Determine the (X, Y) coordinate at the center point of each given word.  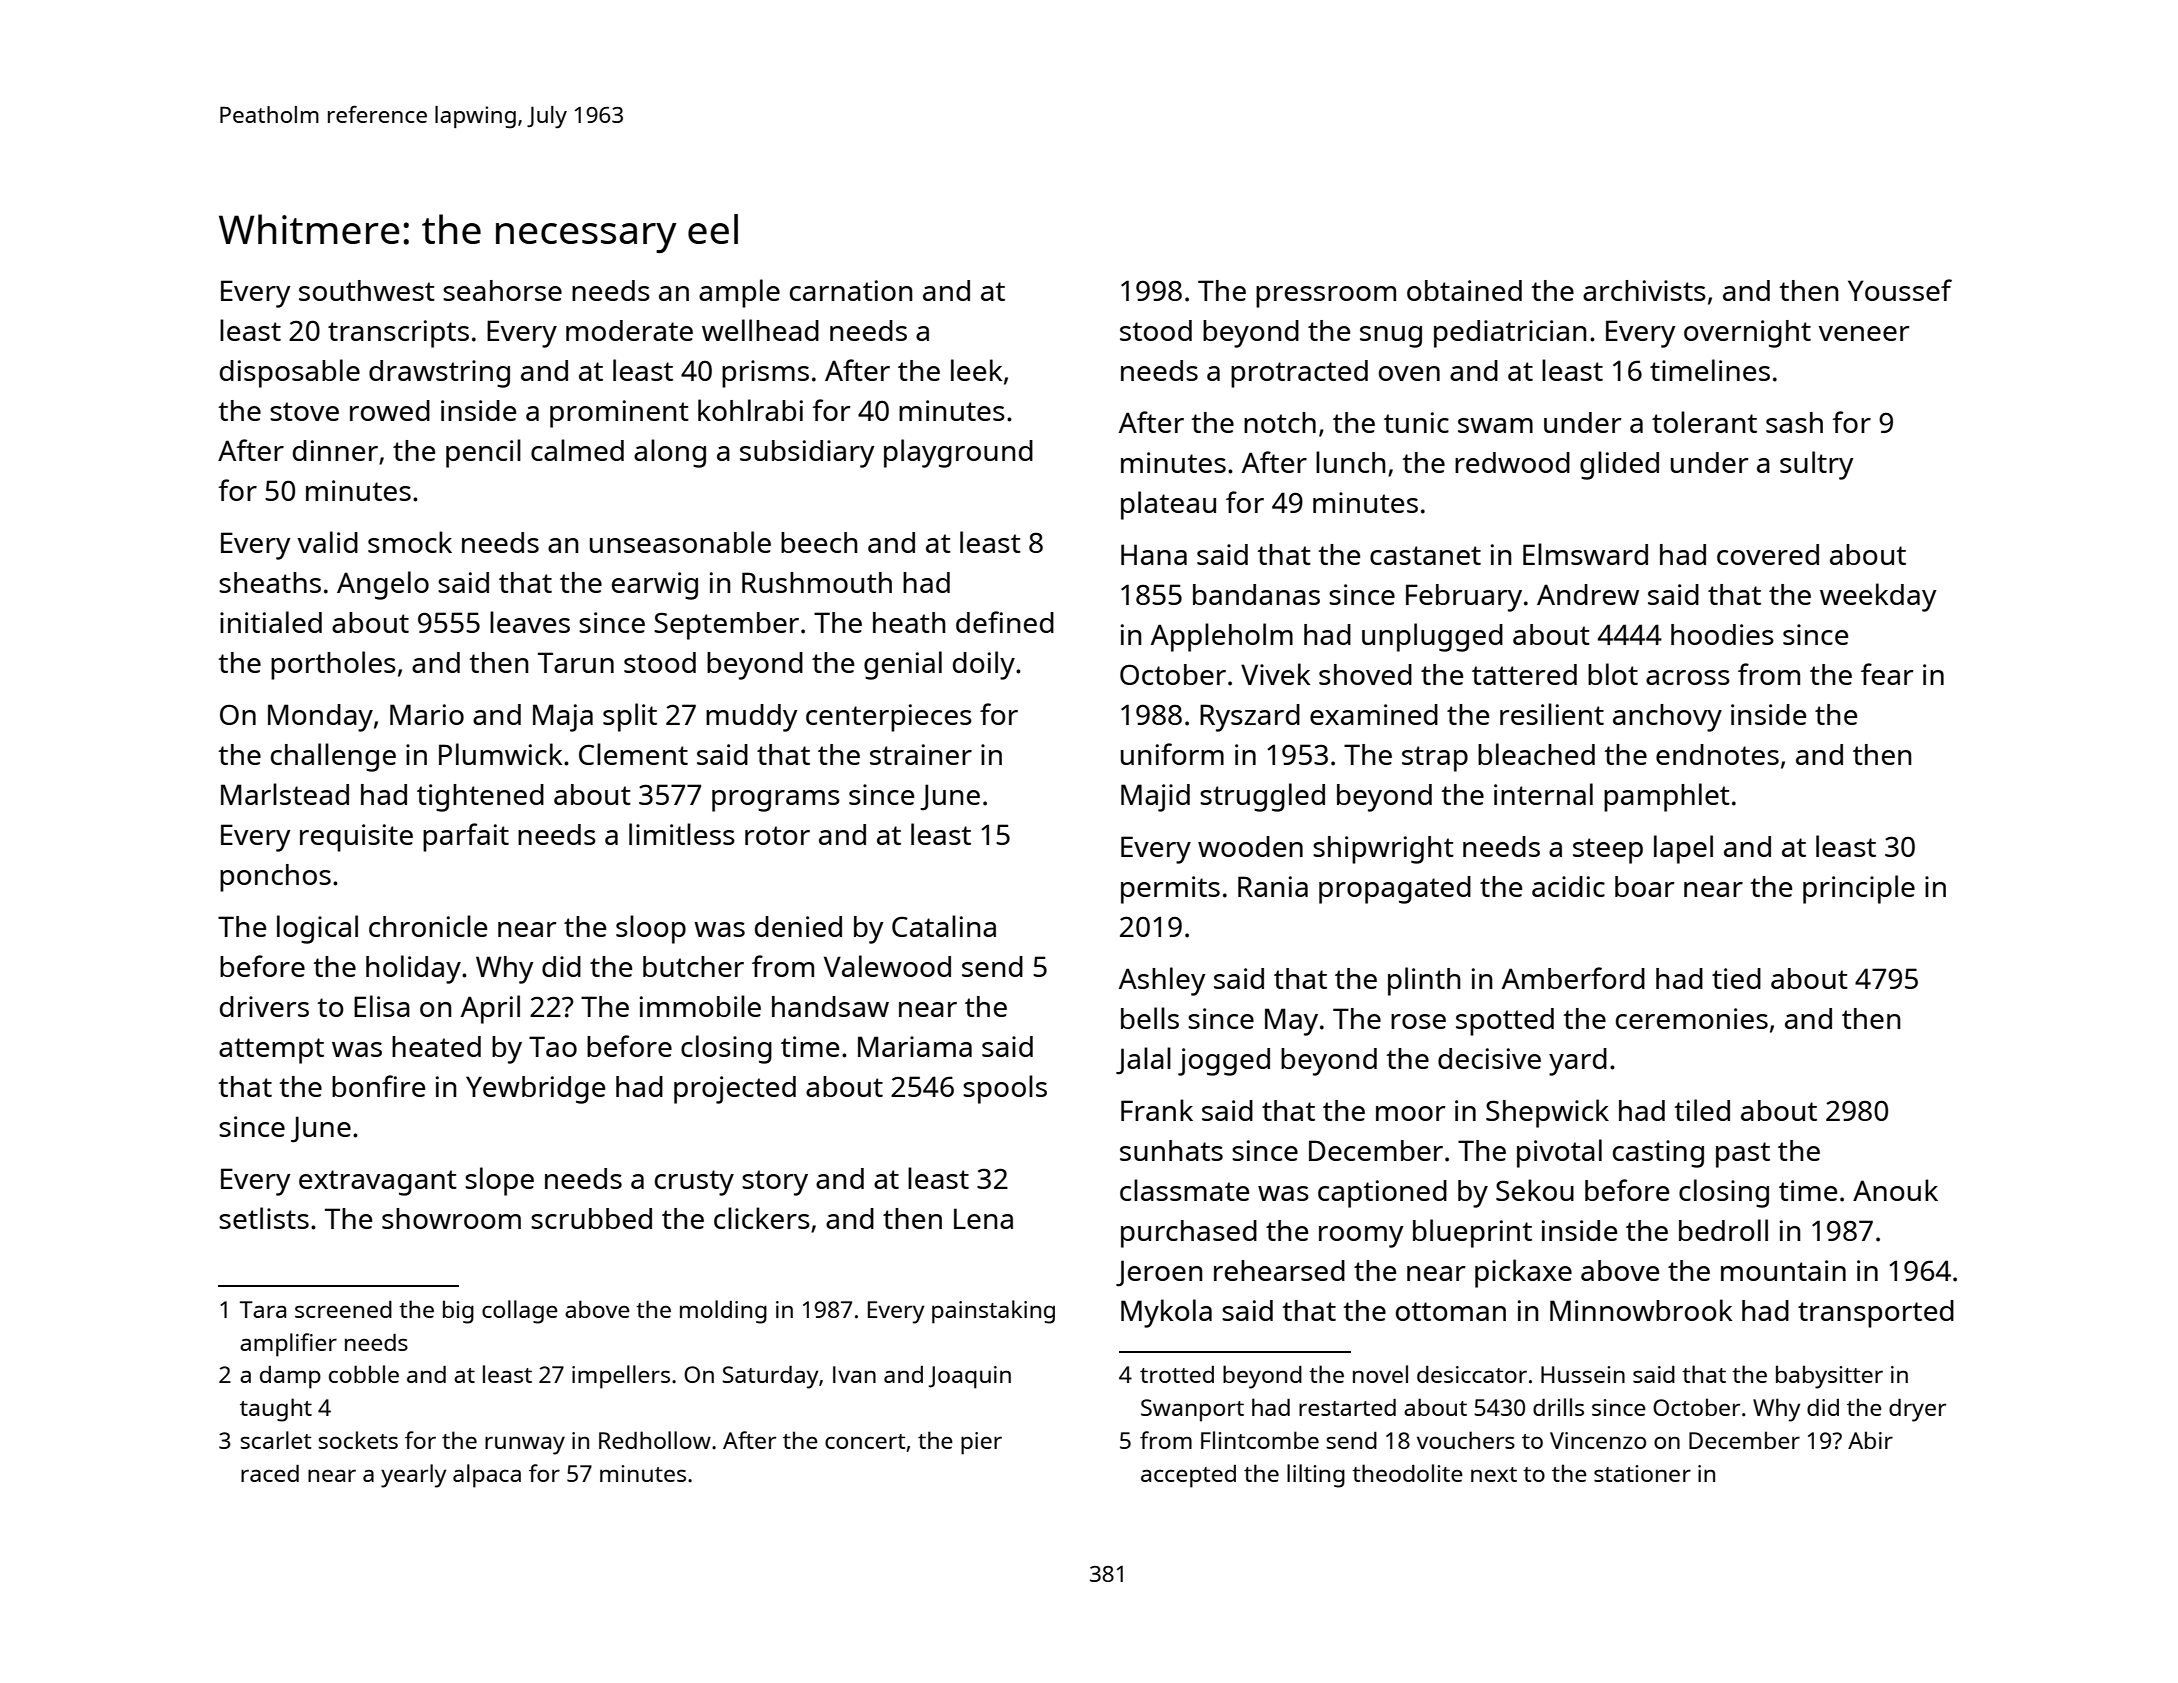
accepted (1188, 1476)
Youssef (1900, 290)
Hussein (1583, 1374)
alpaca (487, 1476)
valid (328, 542)
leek (976, 370)
